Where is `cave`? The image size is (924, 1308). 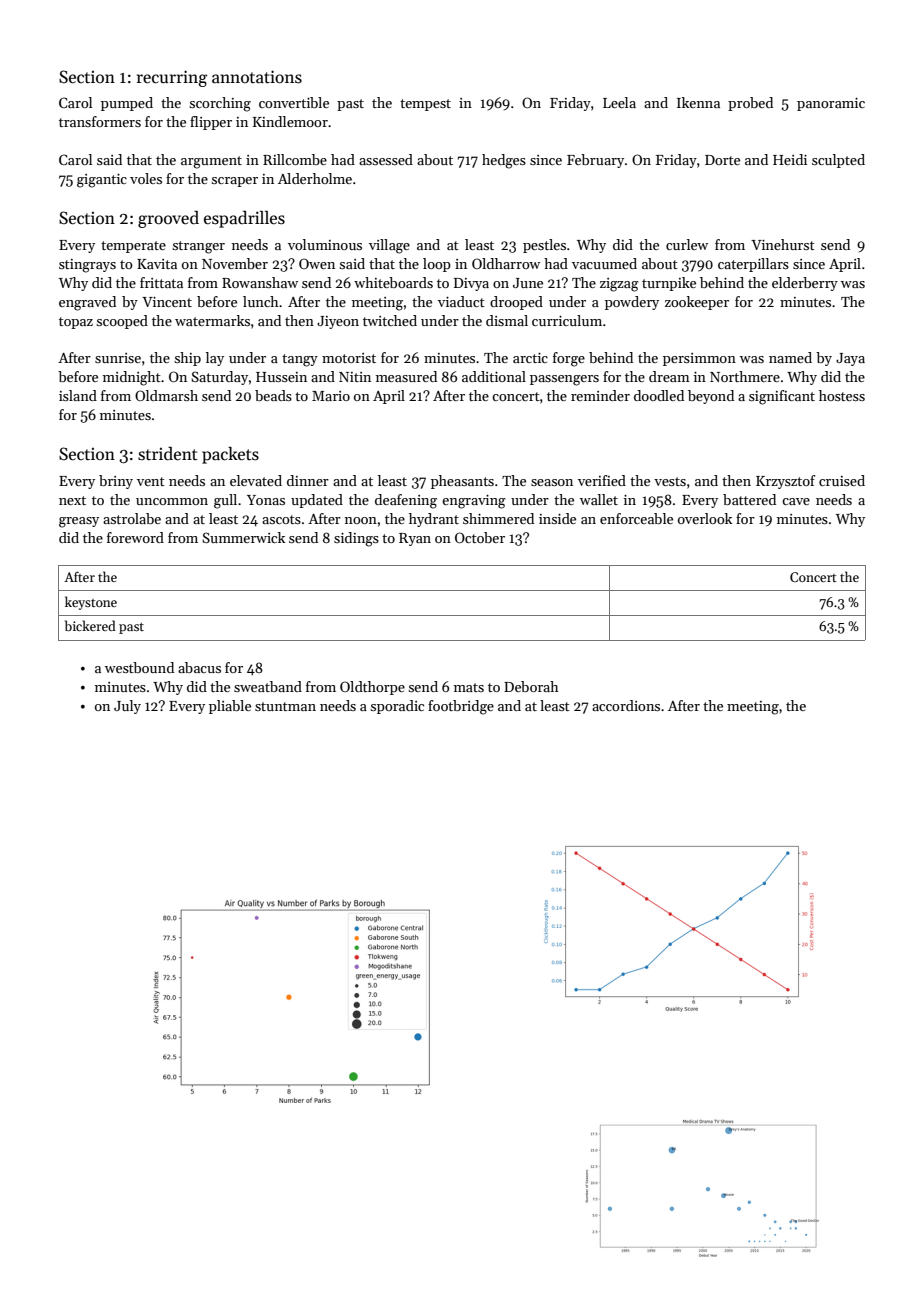
cave is located at coordinates (796, 501).
